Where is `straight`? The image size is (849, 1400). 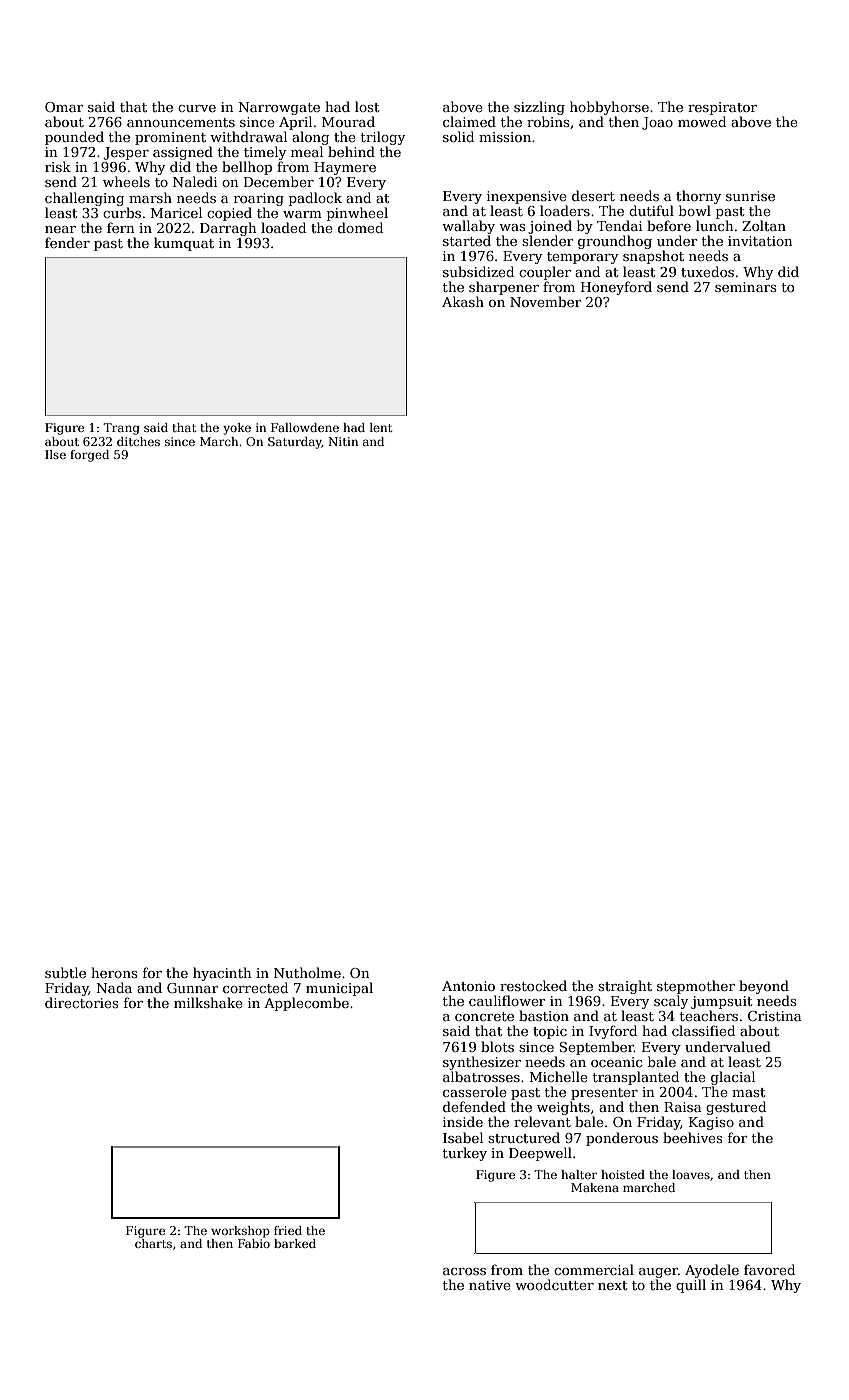
straight is located at coordinates (625, 987).
